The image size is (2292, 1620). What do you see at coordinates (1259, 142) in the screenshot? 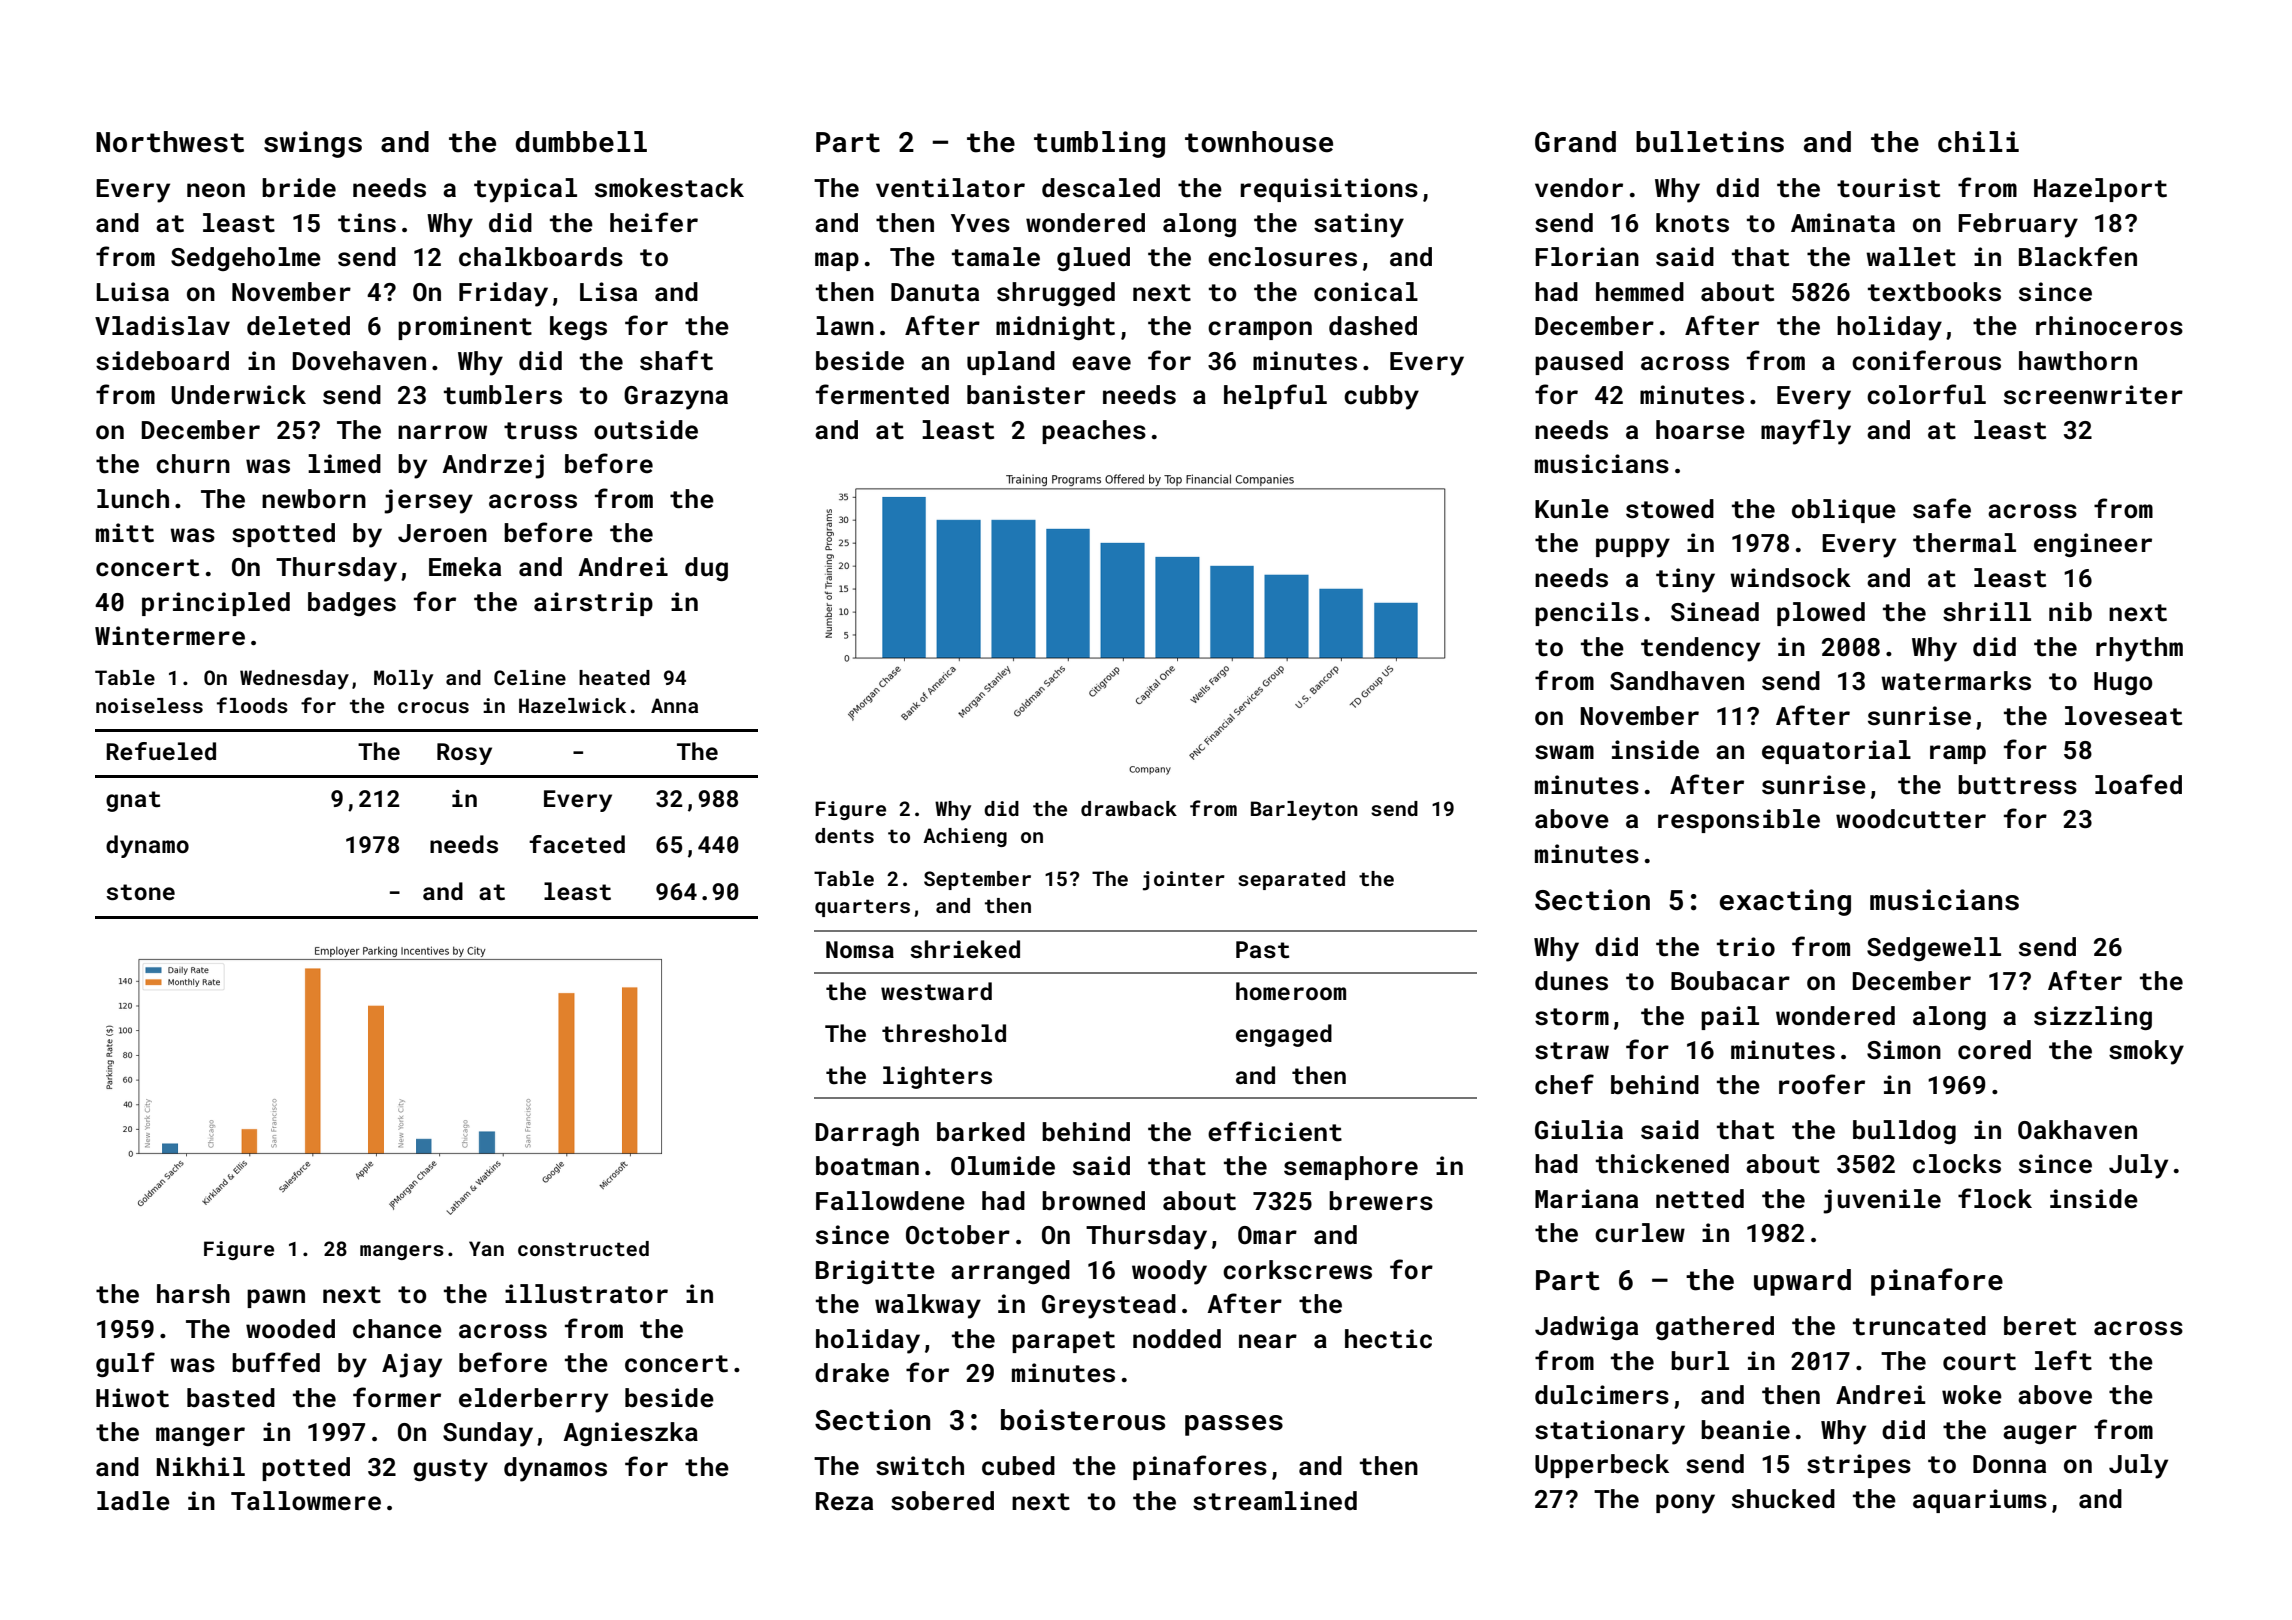
I see `townhouse` at bounding box center [1259, 142].
